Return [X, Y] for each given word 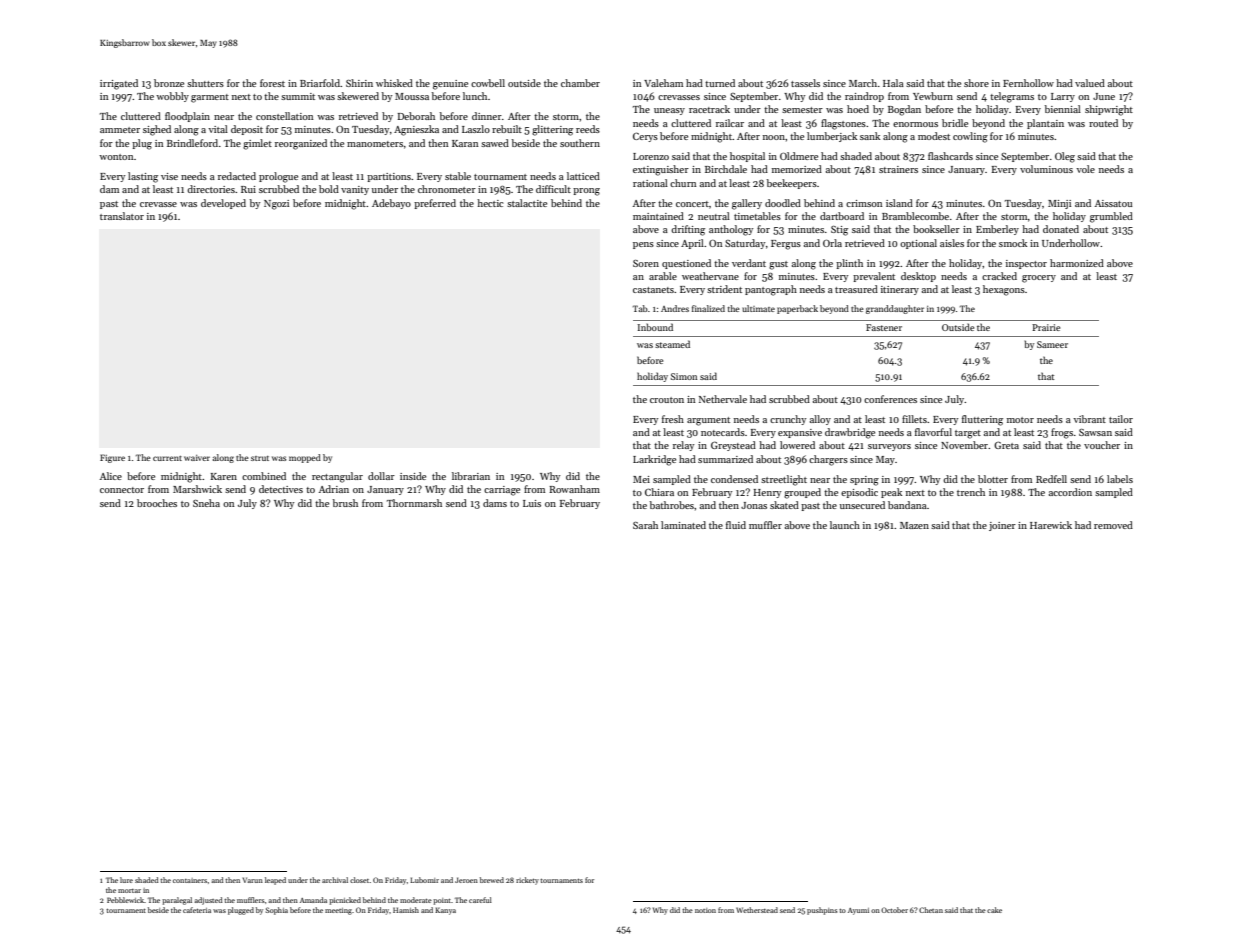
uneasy [669, 111]
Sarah [645, 525]
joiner [1002, 526]
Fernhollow [1028, 83]
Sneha [206, 503]
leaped [275, 881]
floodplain [187, 117]
